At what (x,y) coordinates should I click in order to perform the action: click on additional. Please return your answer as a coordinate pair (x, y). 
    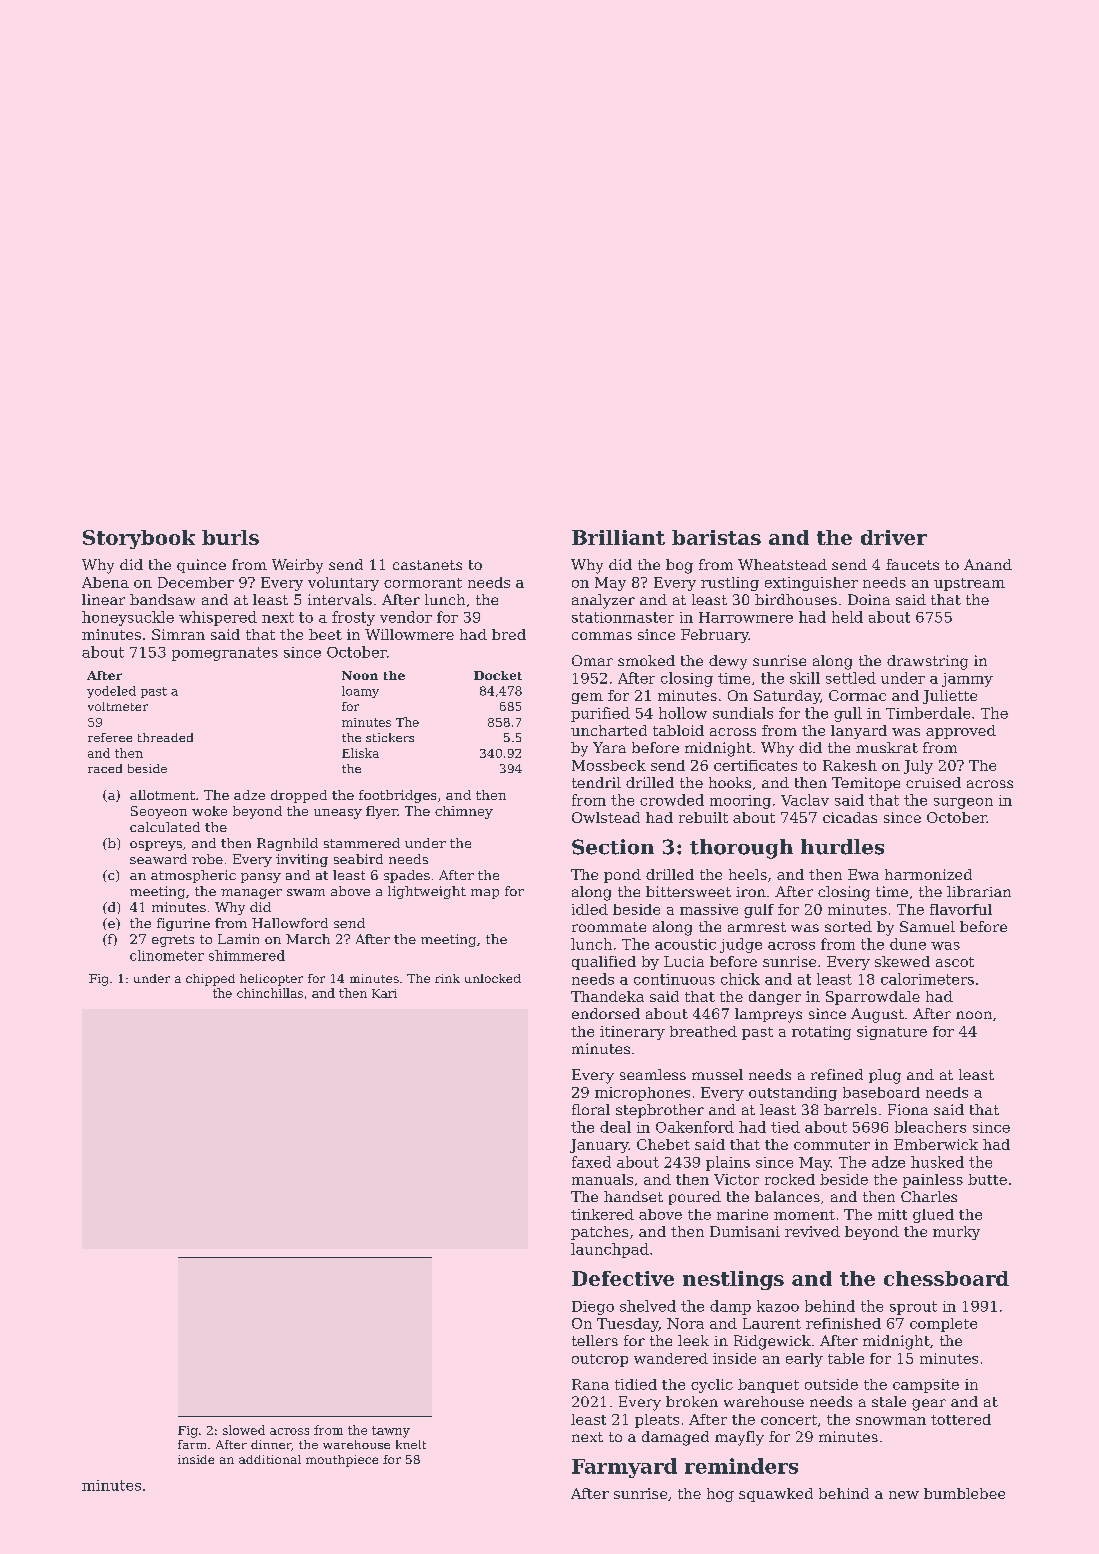
    Looking at the image, I should click on (270, 1459).
